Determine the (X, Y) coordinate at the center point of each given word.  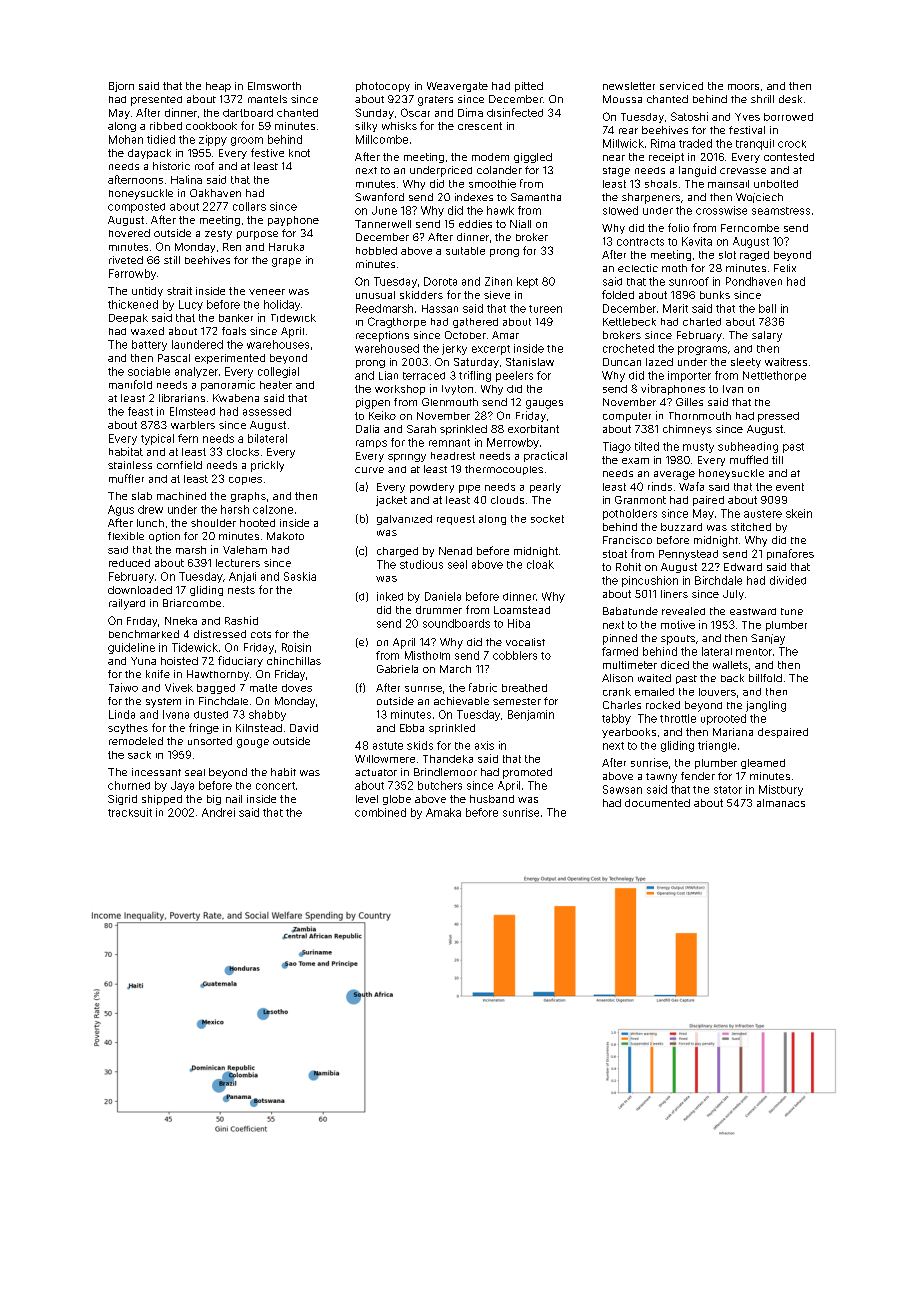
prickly (267, 466)
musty (698, 448)
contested (789, 157)
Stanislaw (530, 362)
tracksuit (130, 812)
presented (156, 101)
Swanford (379, 197)
